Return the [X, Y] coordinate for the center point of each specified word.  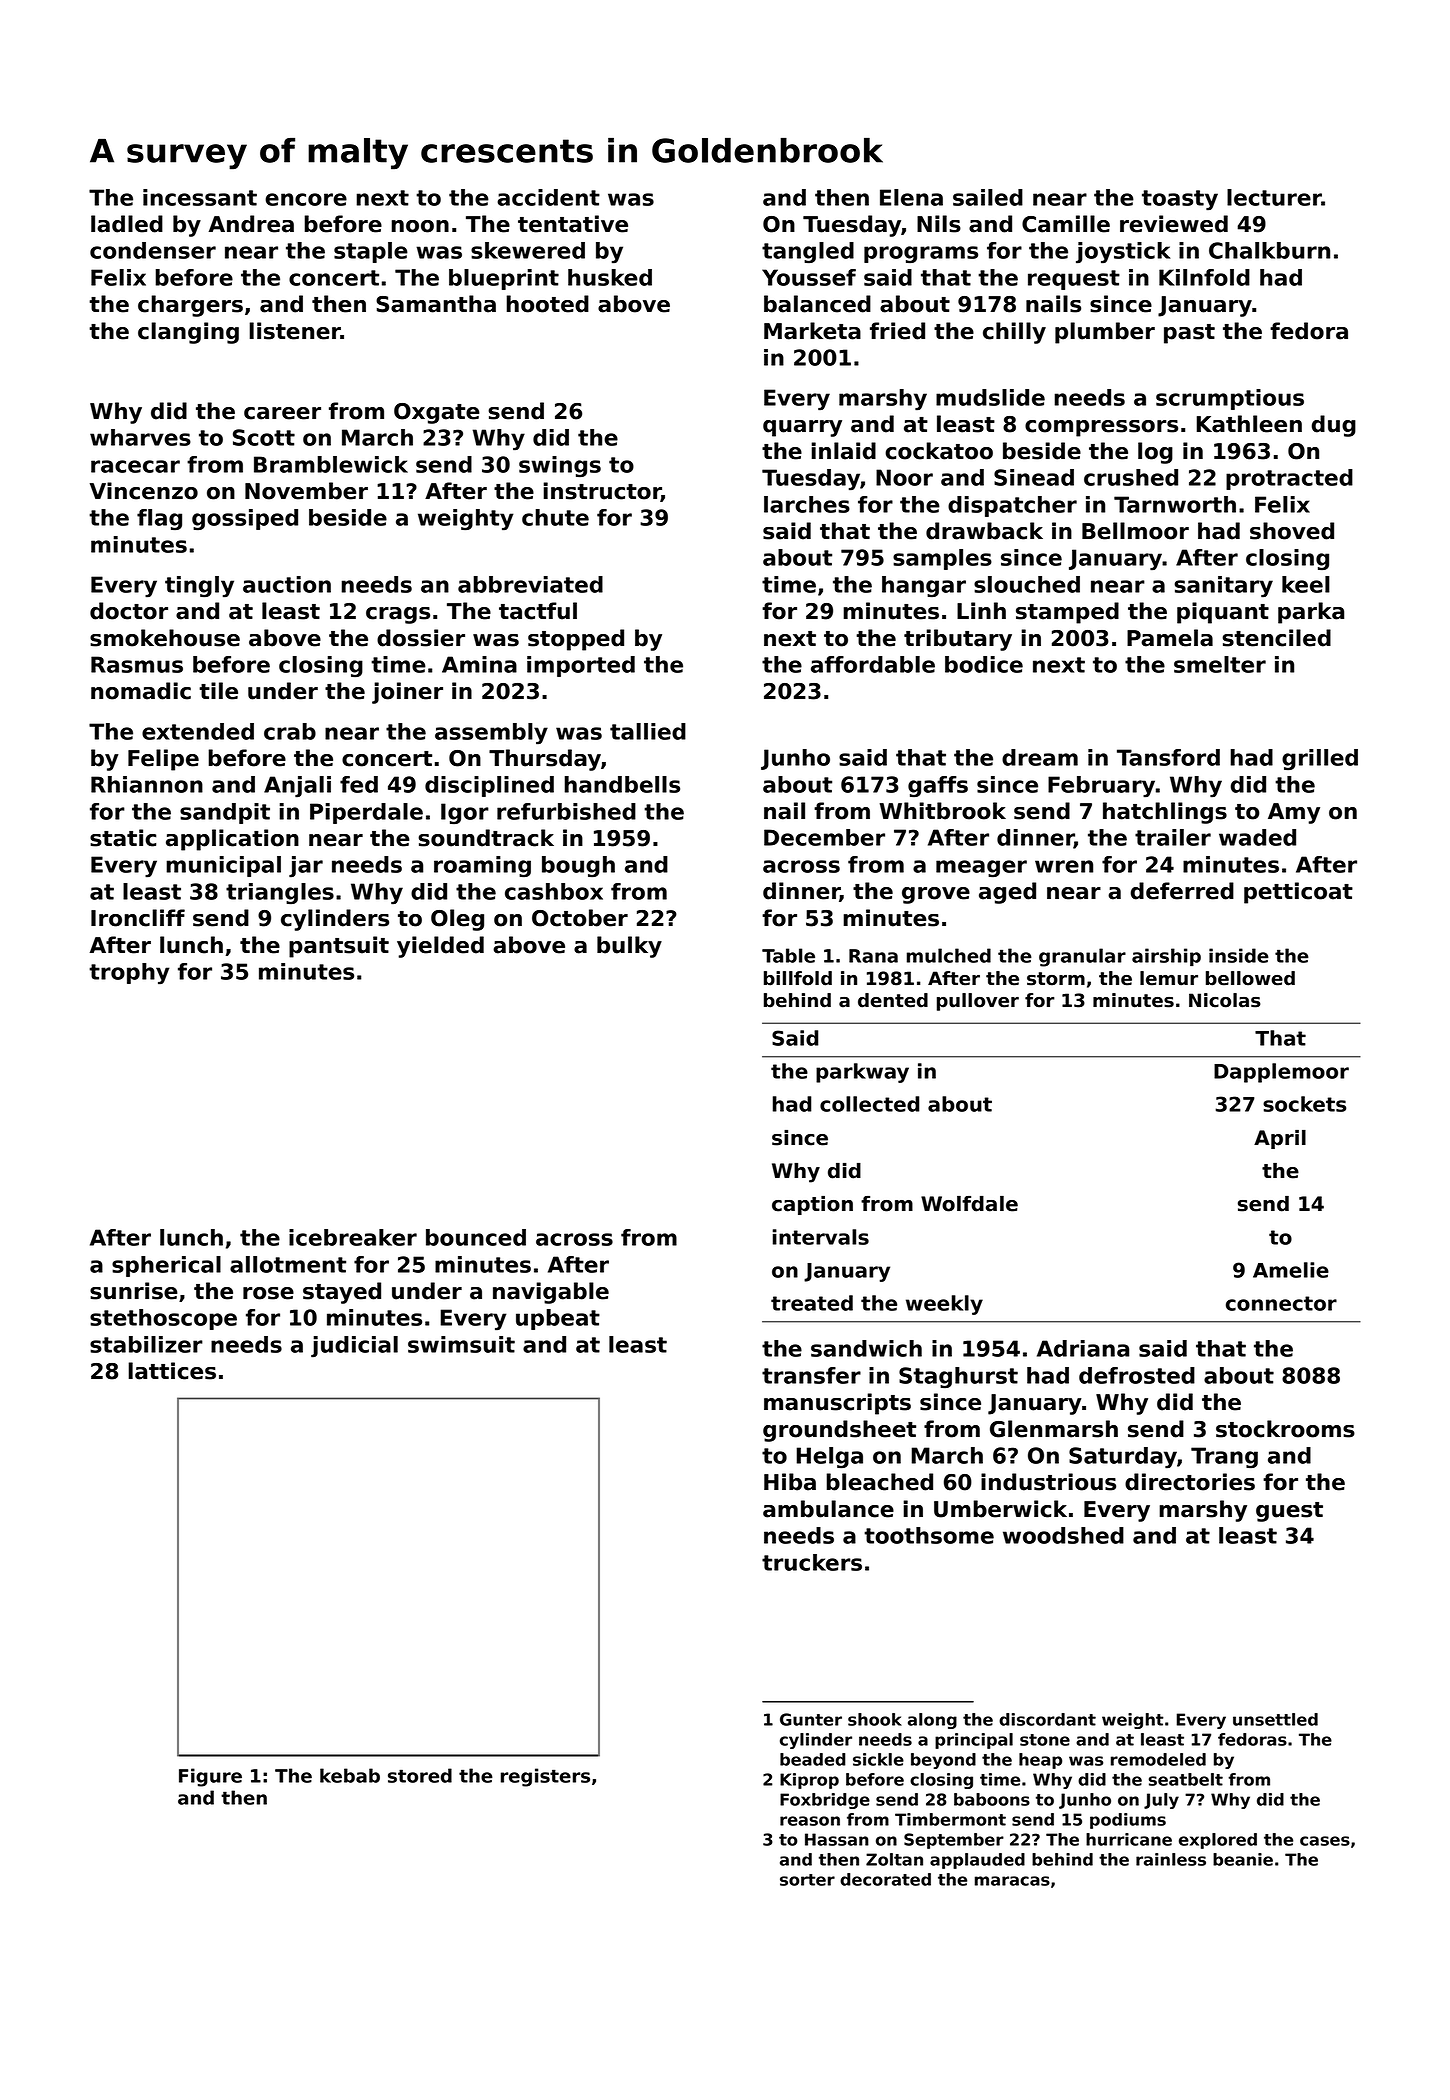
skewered [528, 250]
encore [306, 199]
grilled [1320, 759]
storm [1056, 979]
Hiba [790, 1482]
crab [290, 731]
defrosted [1137, 1375]
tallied [648, 731]
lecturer [1274, 197]
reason [810, 1821]
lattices [172, 1371]
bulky [629, 947]
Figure [210, 1777]
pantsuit [339, 947]
